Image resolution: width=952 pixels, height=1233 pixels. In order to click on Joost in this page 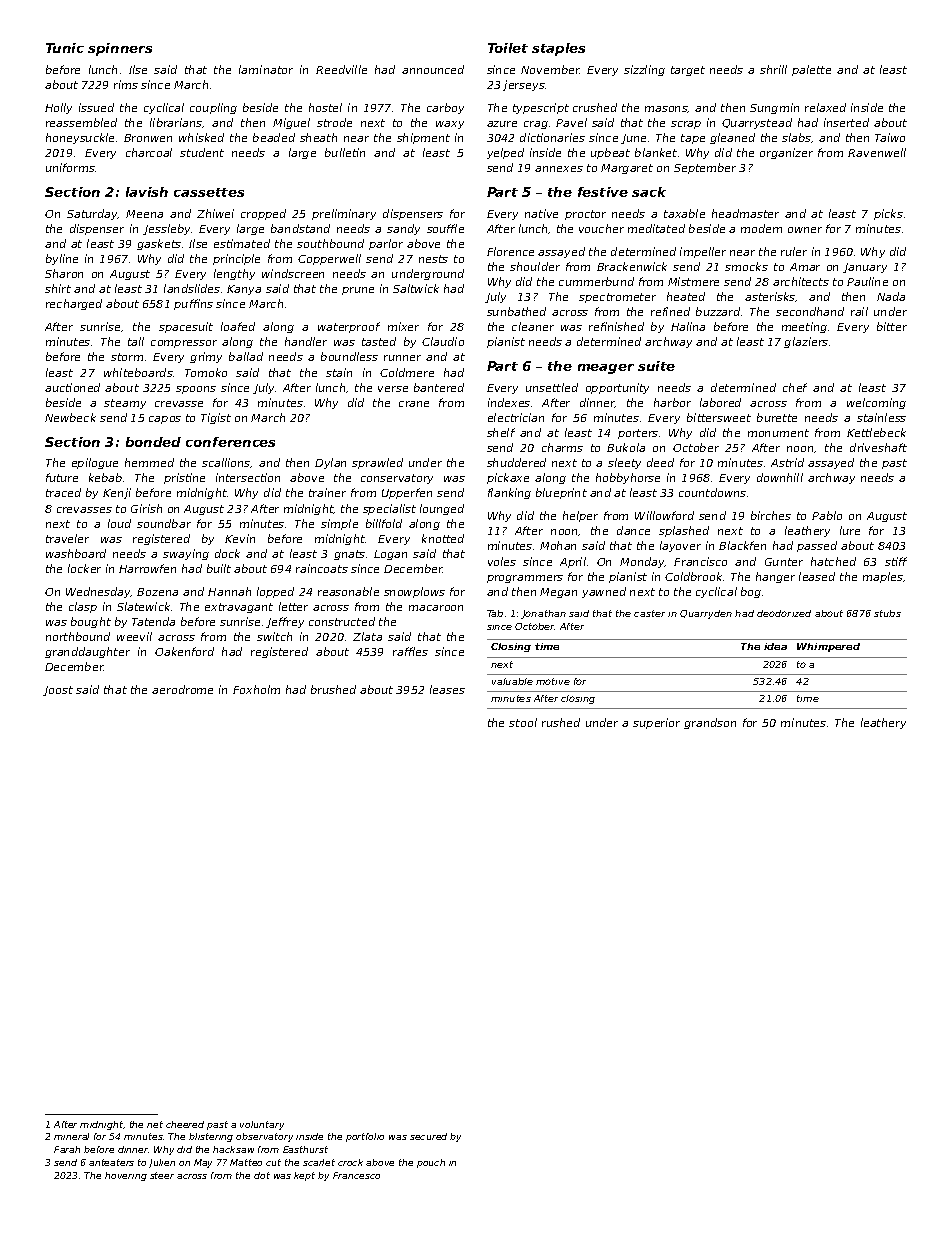, I will do `click(58, 691)`.
